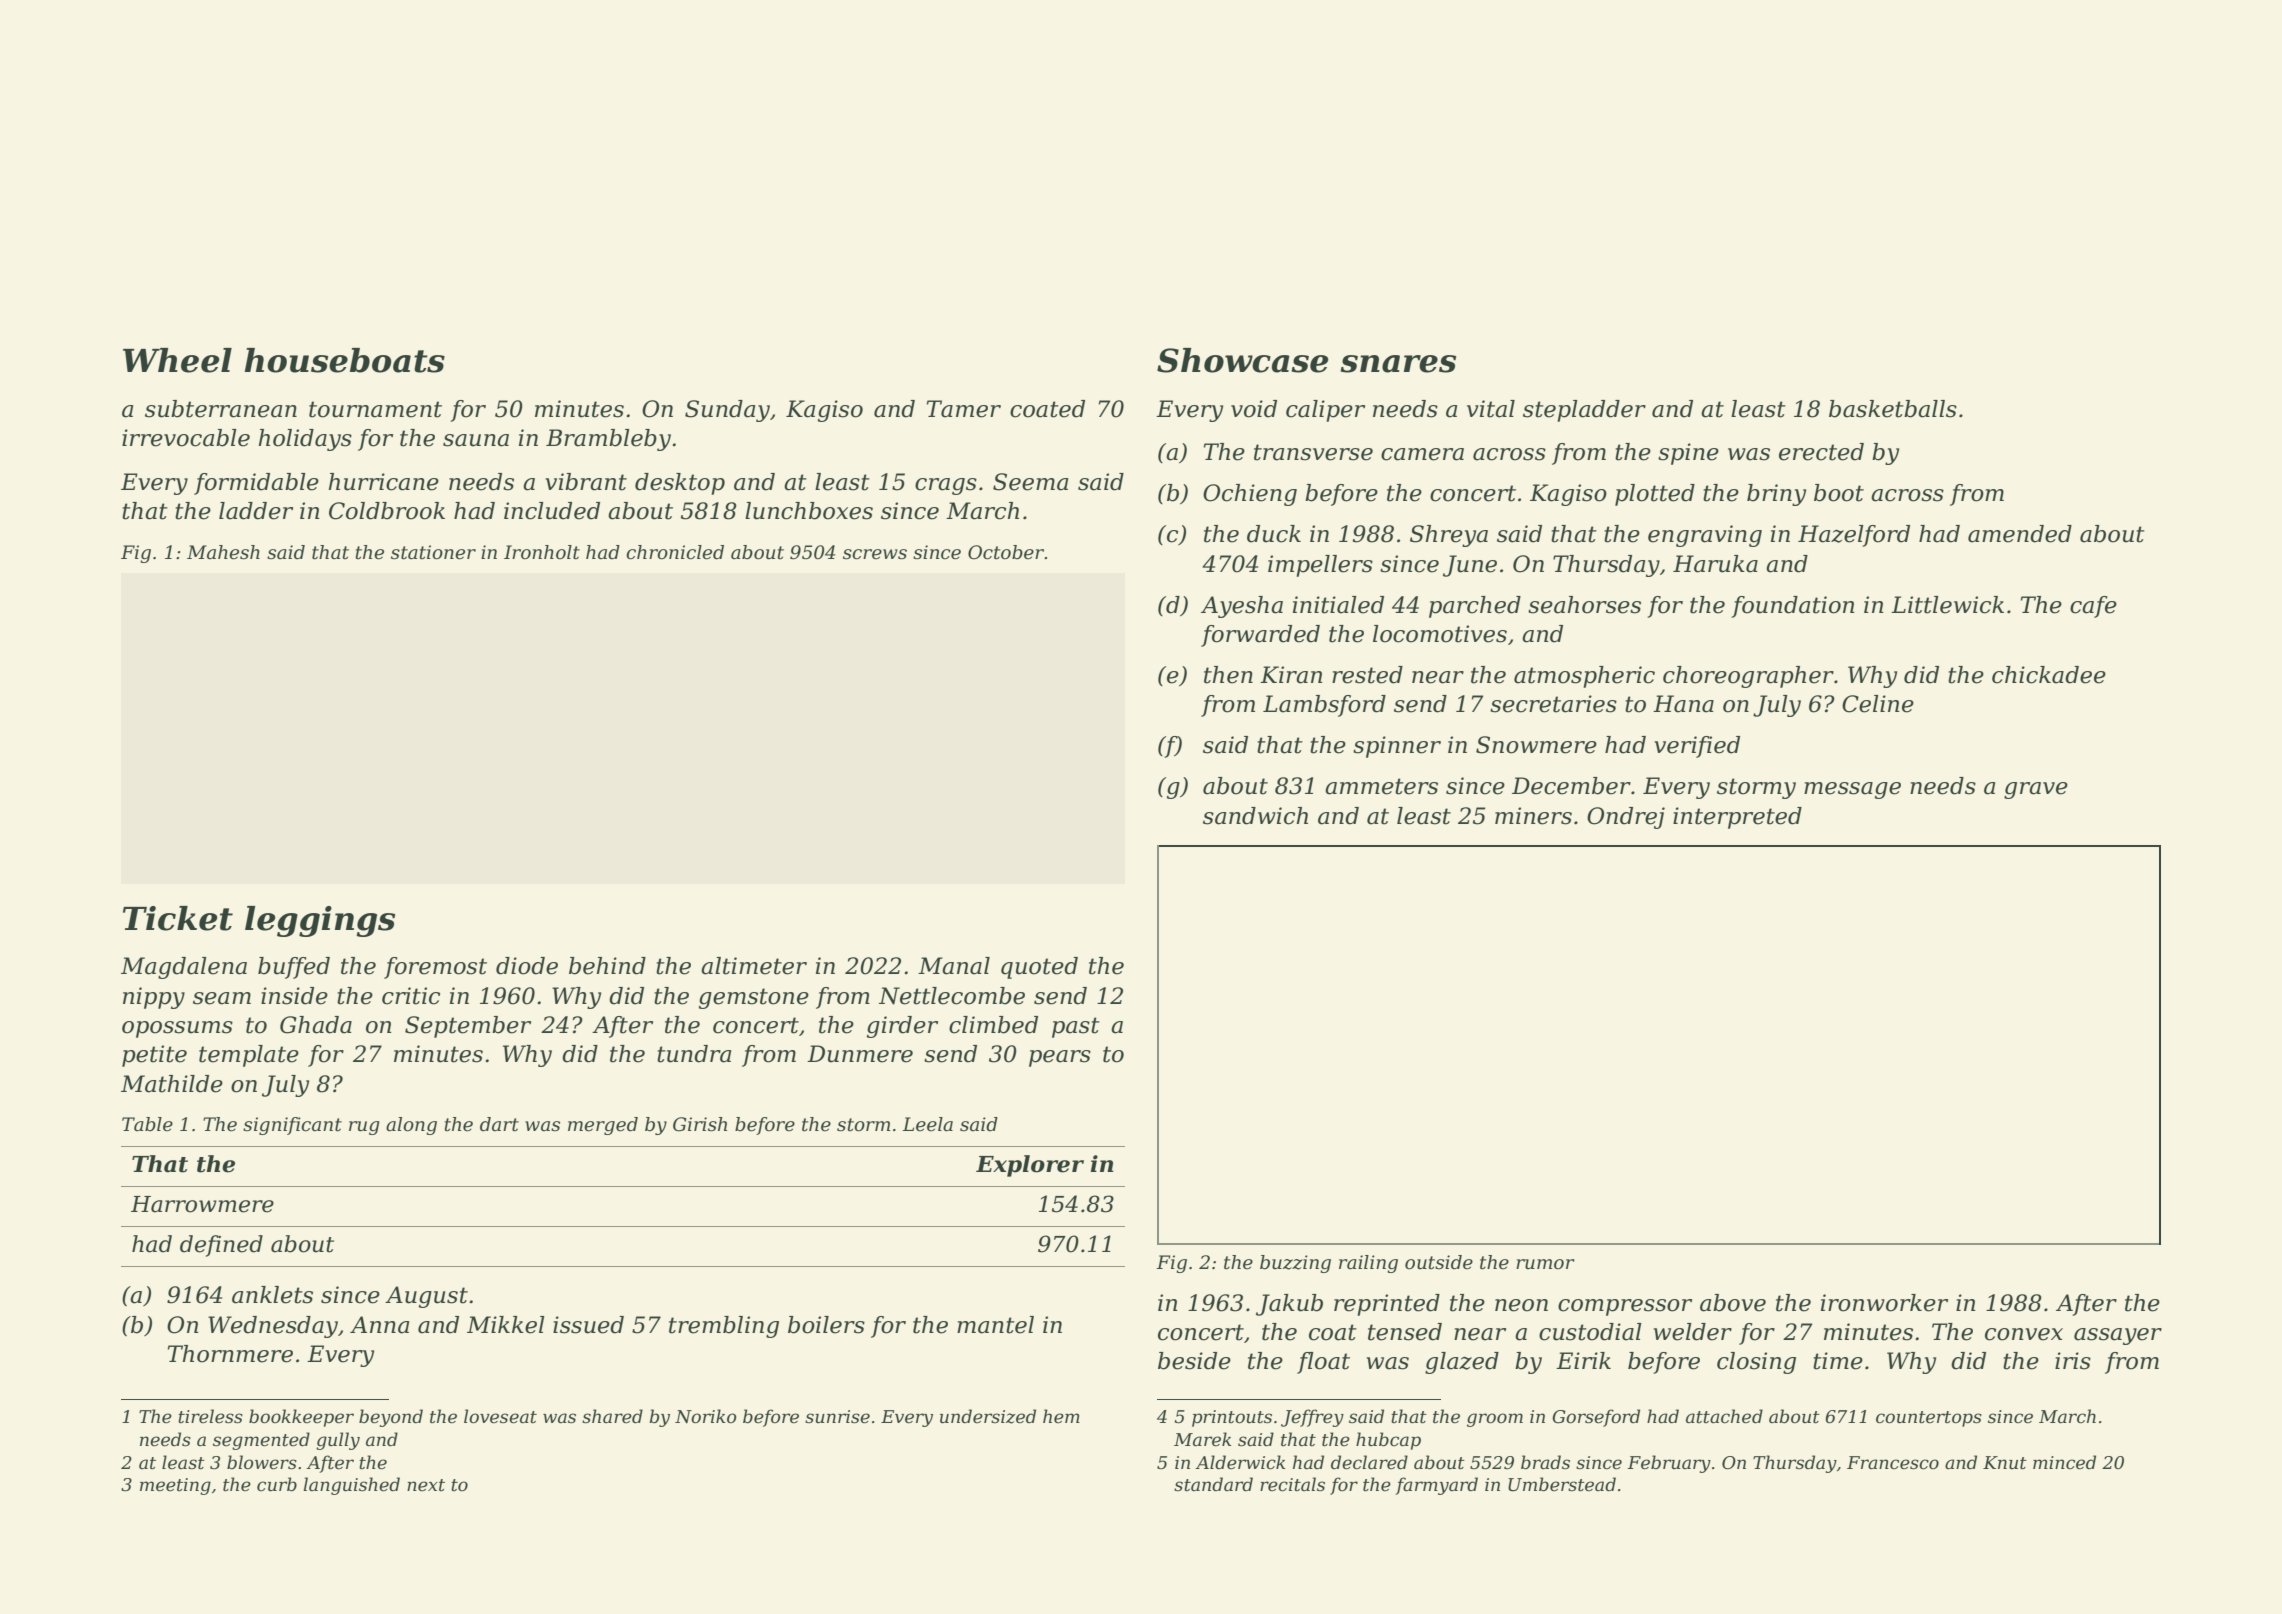 This screenshot has height=1614, width=2282. What do you see at coordinates (344, 360) in the screenshot?
I see `houseboats` at bounding box center [344, 360].
